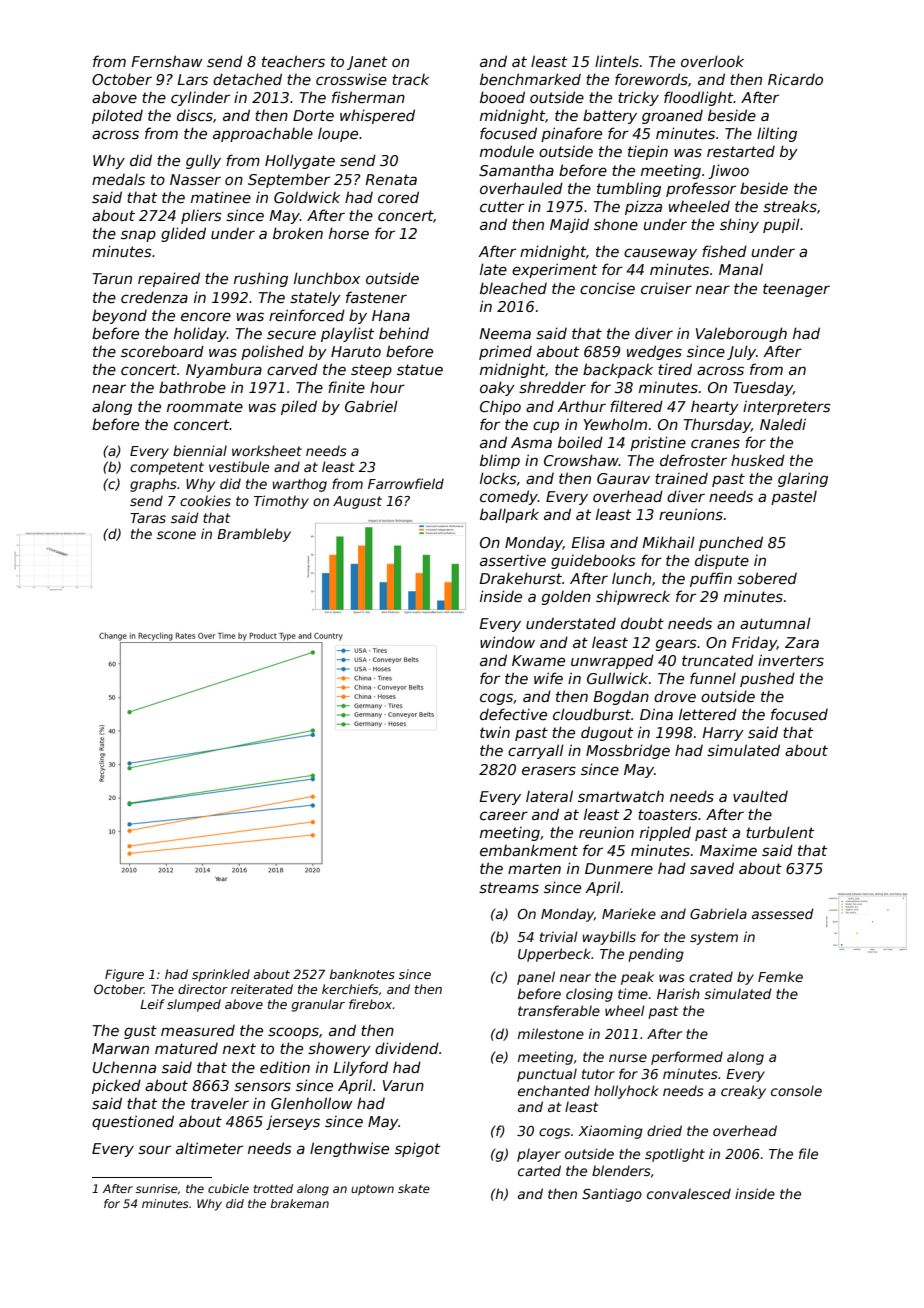  Describe the element at coordinates (500, 407) in the screenshot. I see `Chipo` at that location.
